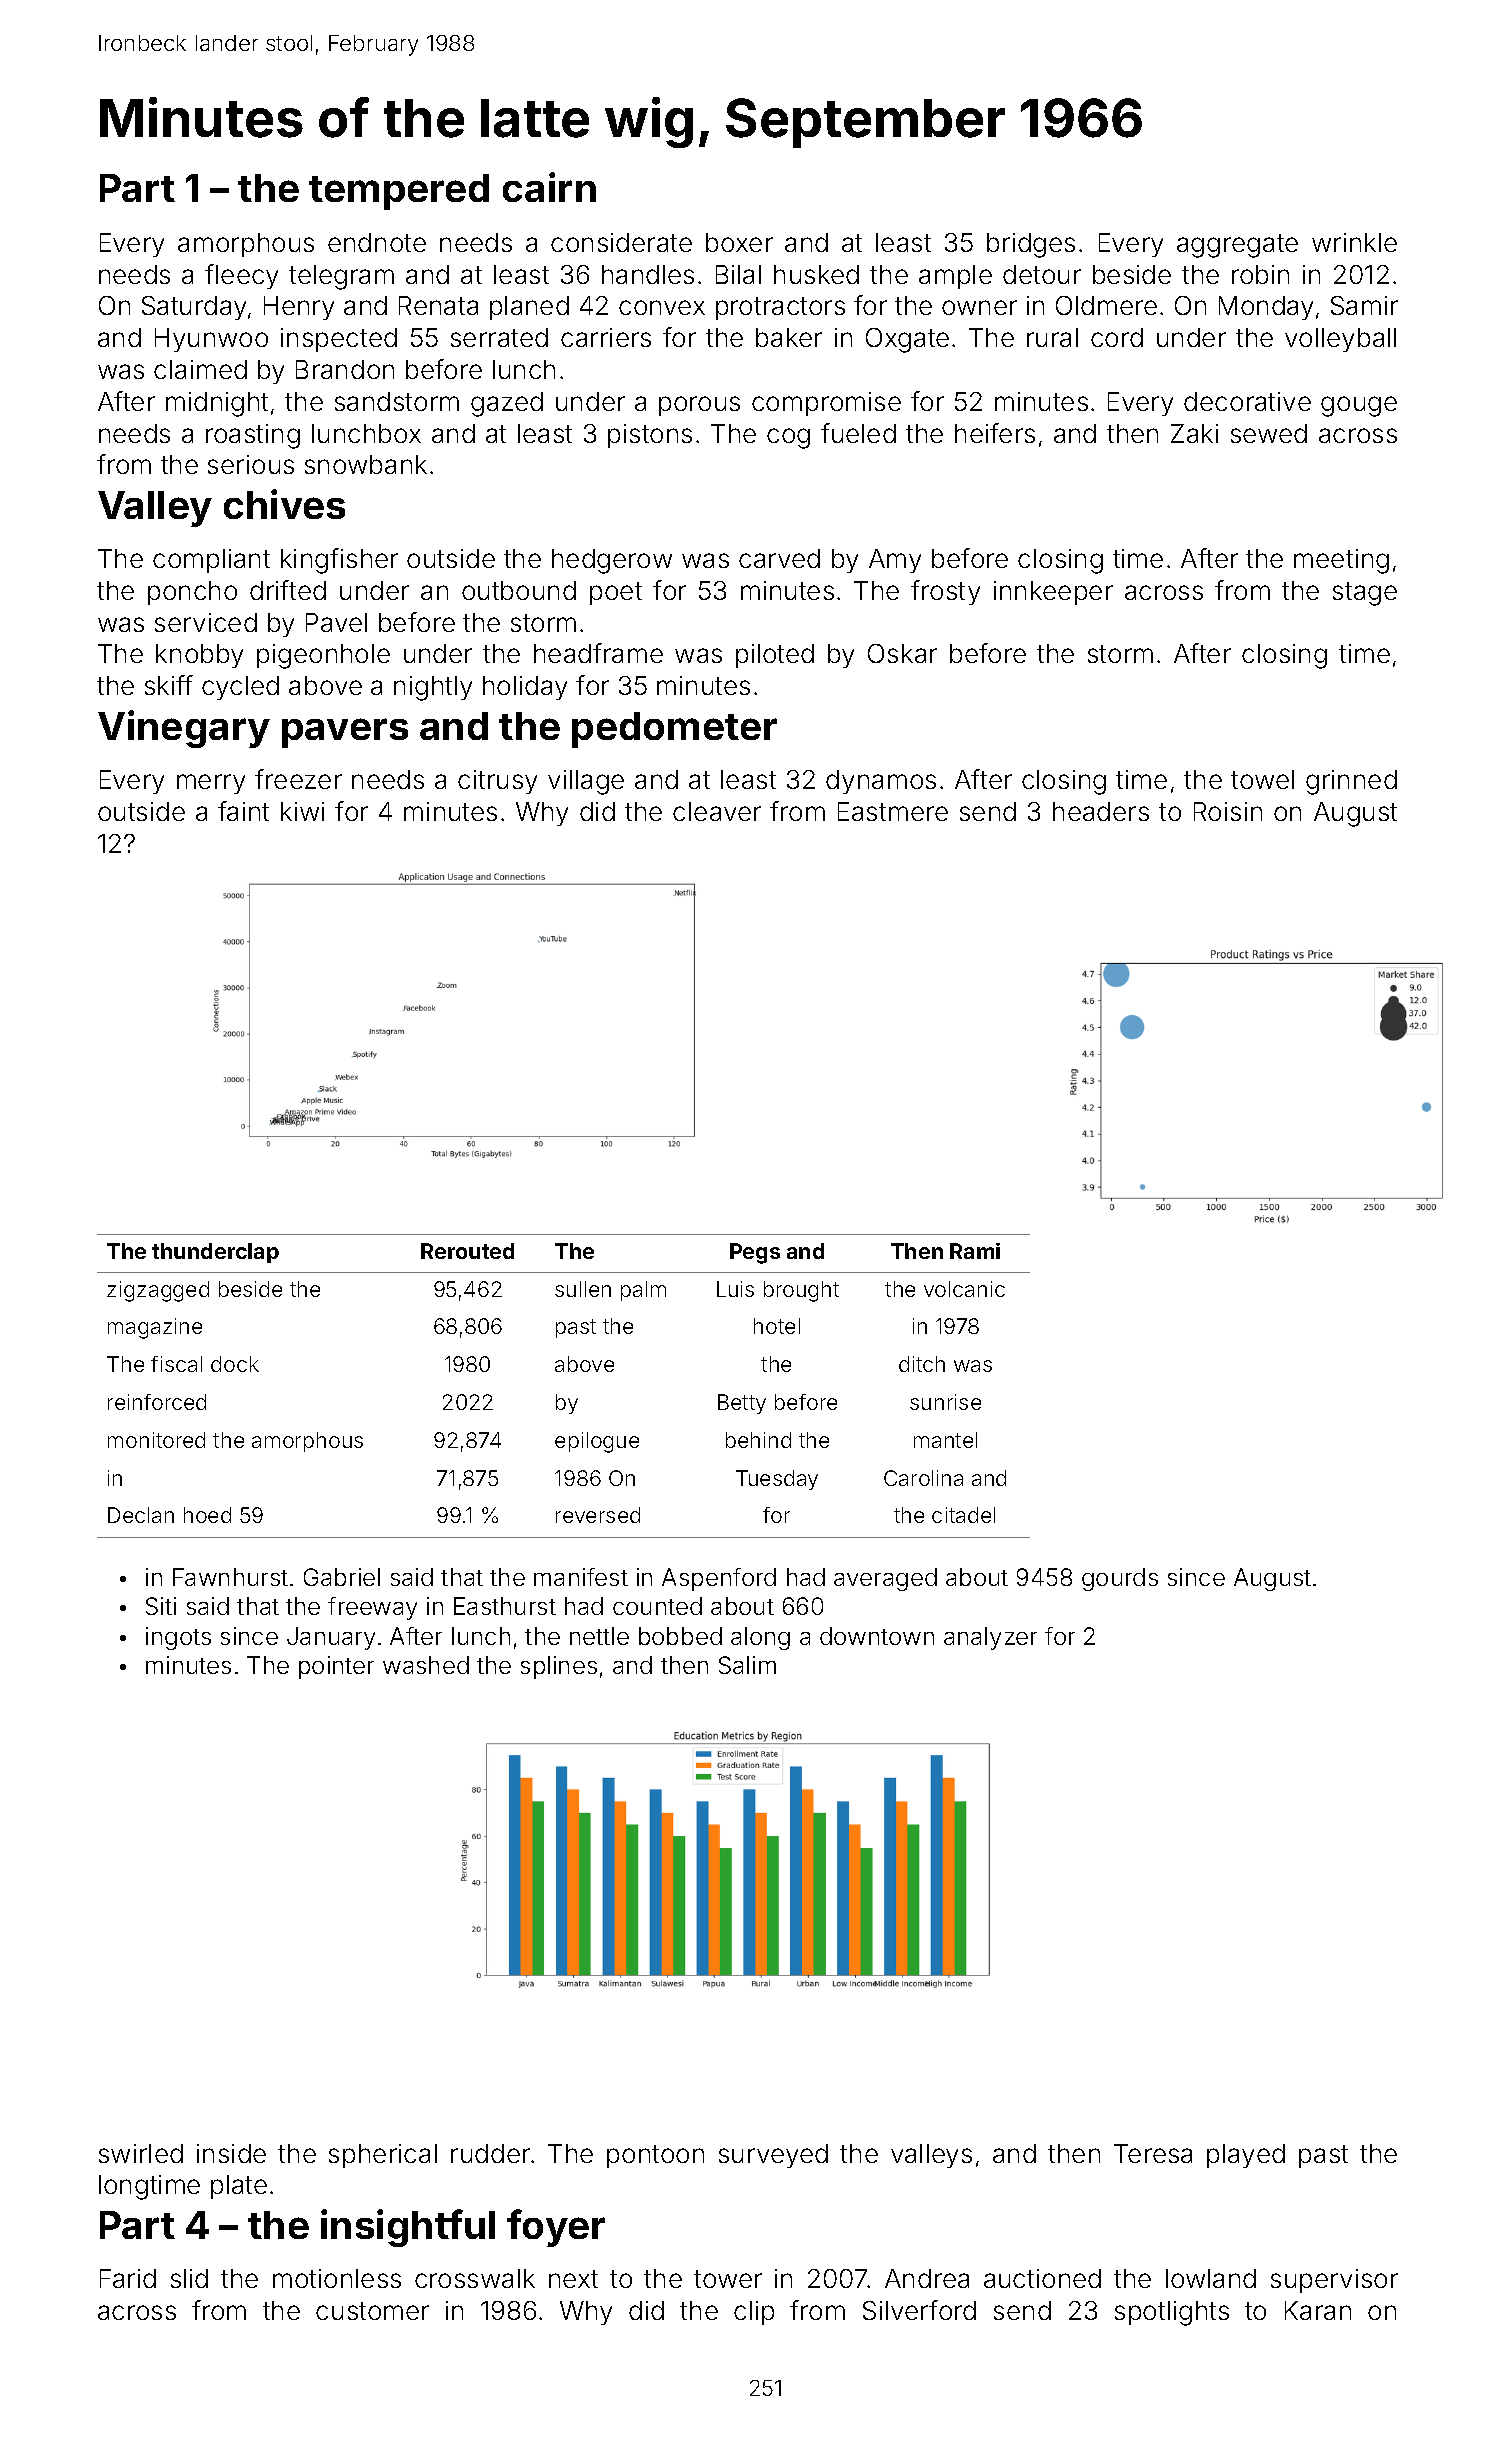 This image has width=1496, height=2464. Describe the element at coordinates (211, 561) in the image. I see `compliant` at that location.
